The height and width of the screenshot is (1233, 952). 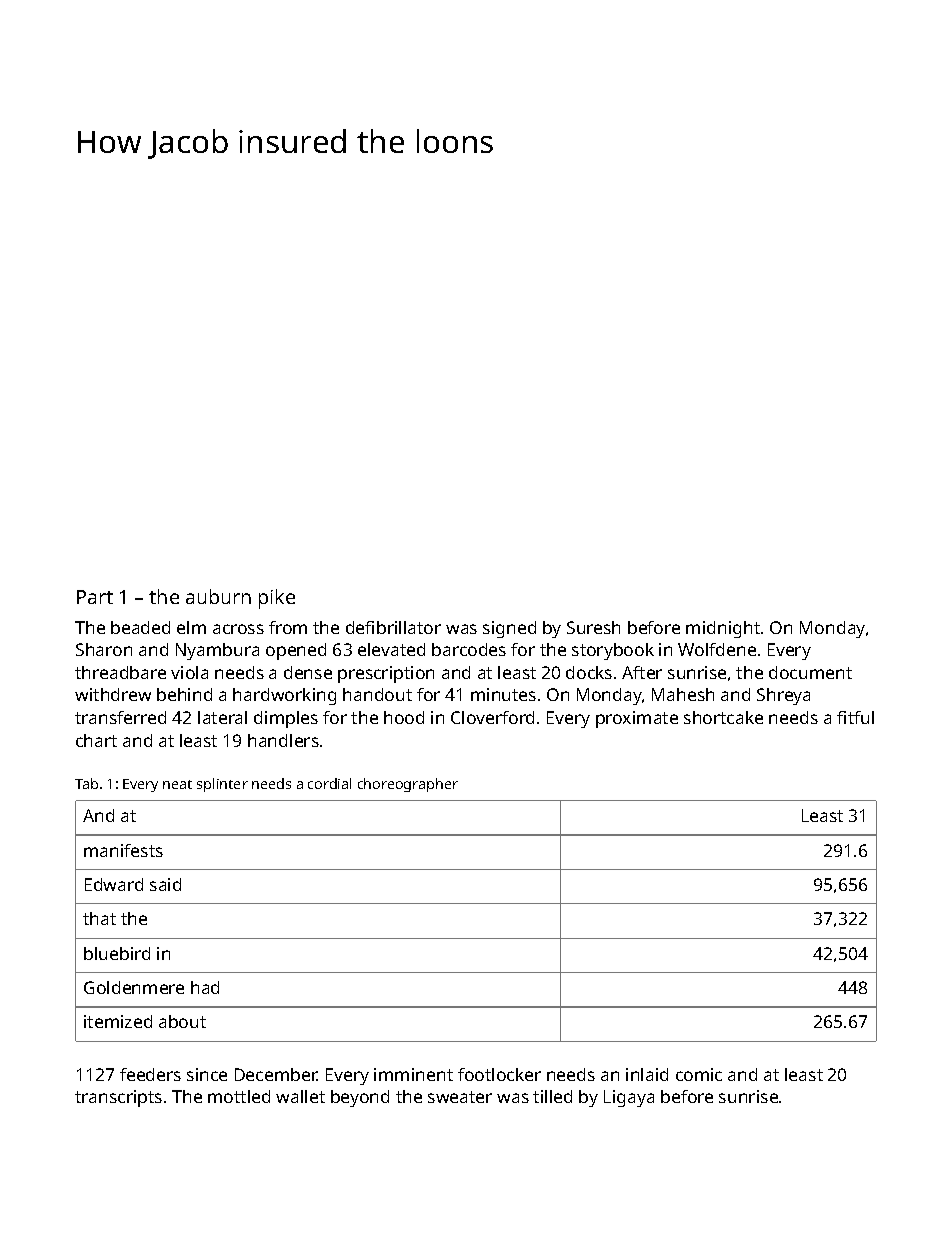 I want to click on dense, so click(x=308, y=672).
